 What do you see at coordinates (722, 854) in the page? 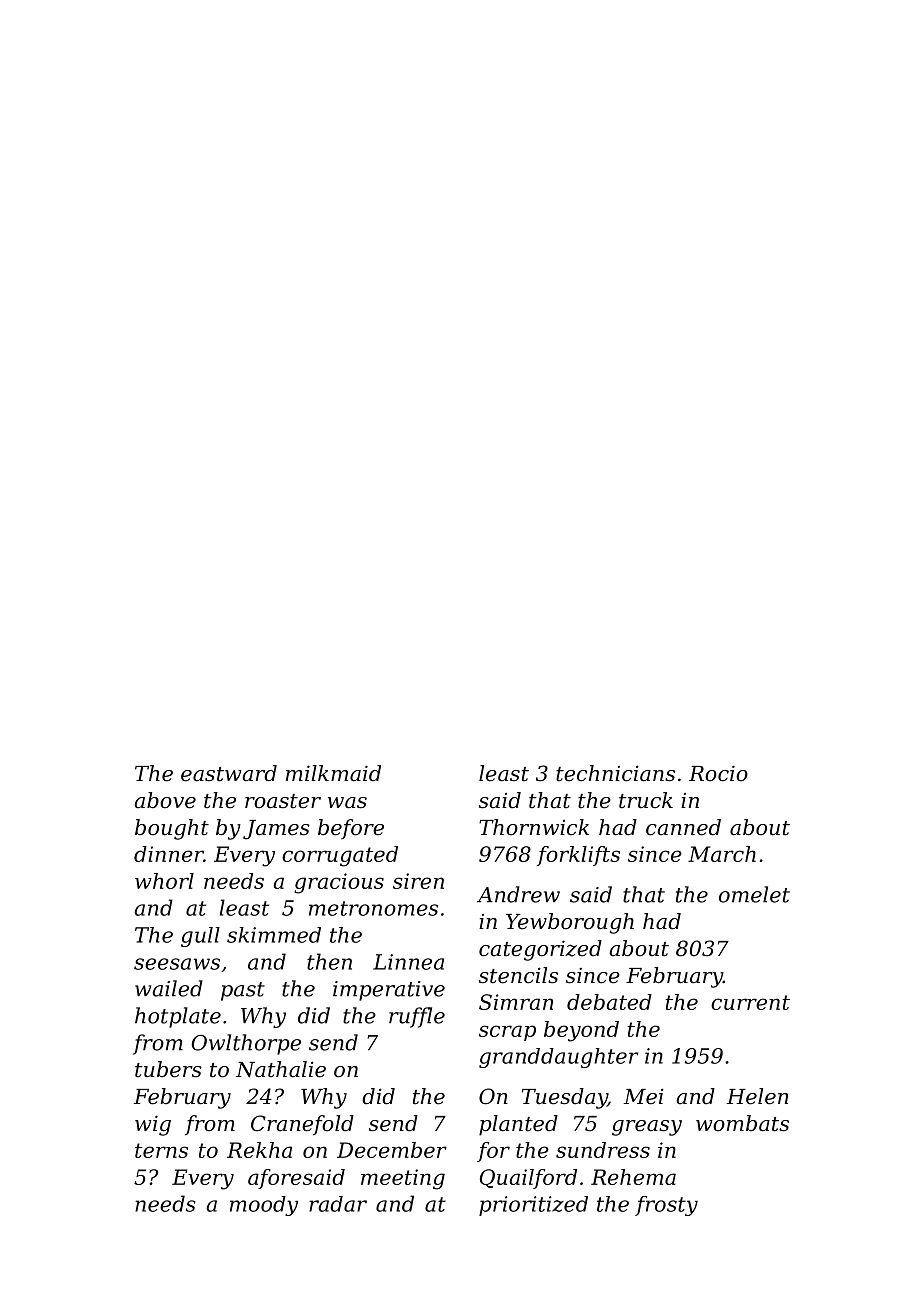
I see `March` at bounding box center [722, 854].
